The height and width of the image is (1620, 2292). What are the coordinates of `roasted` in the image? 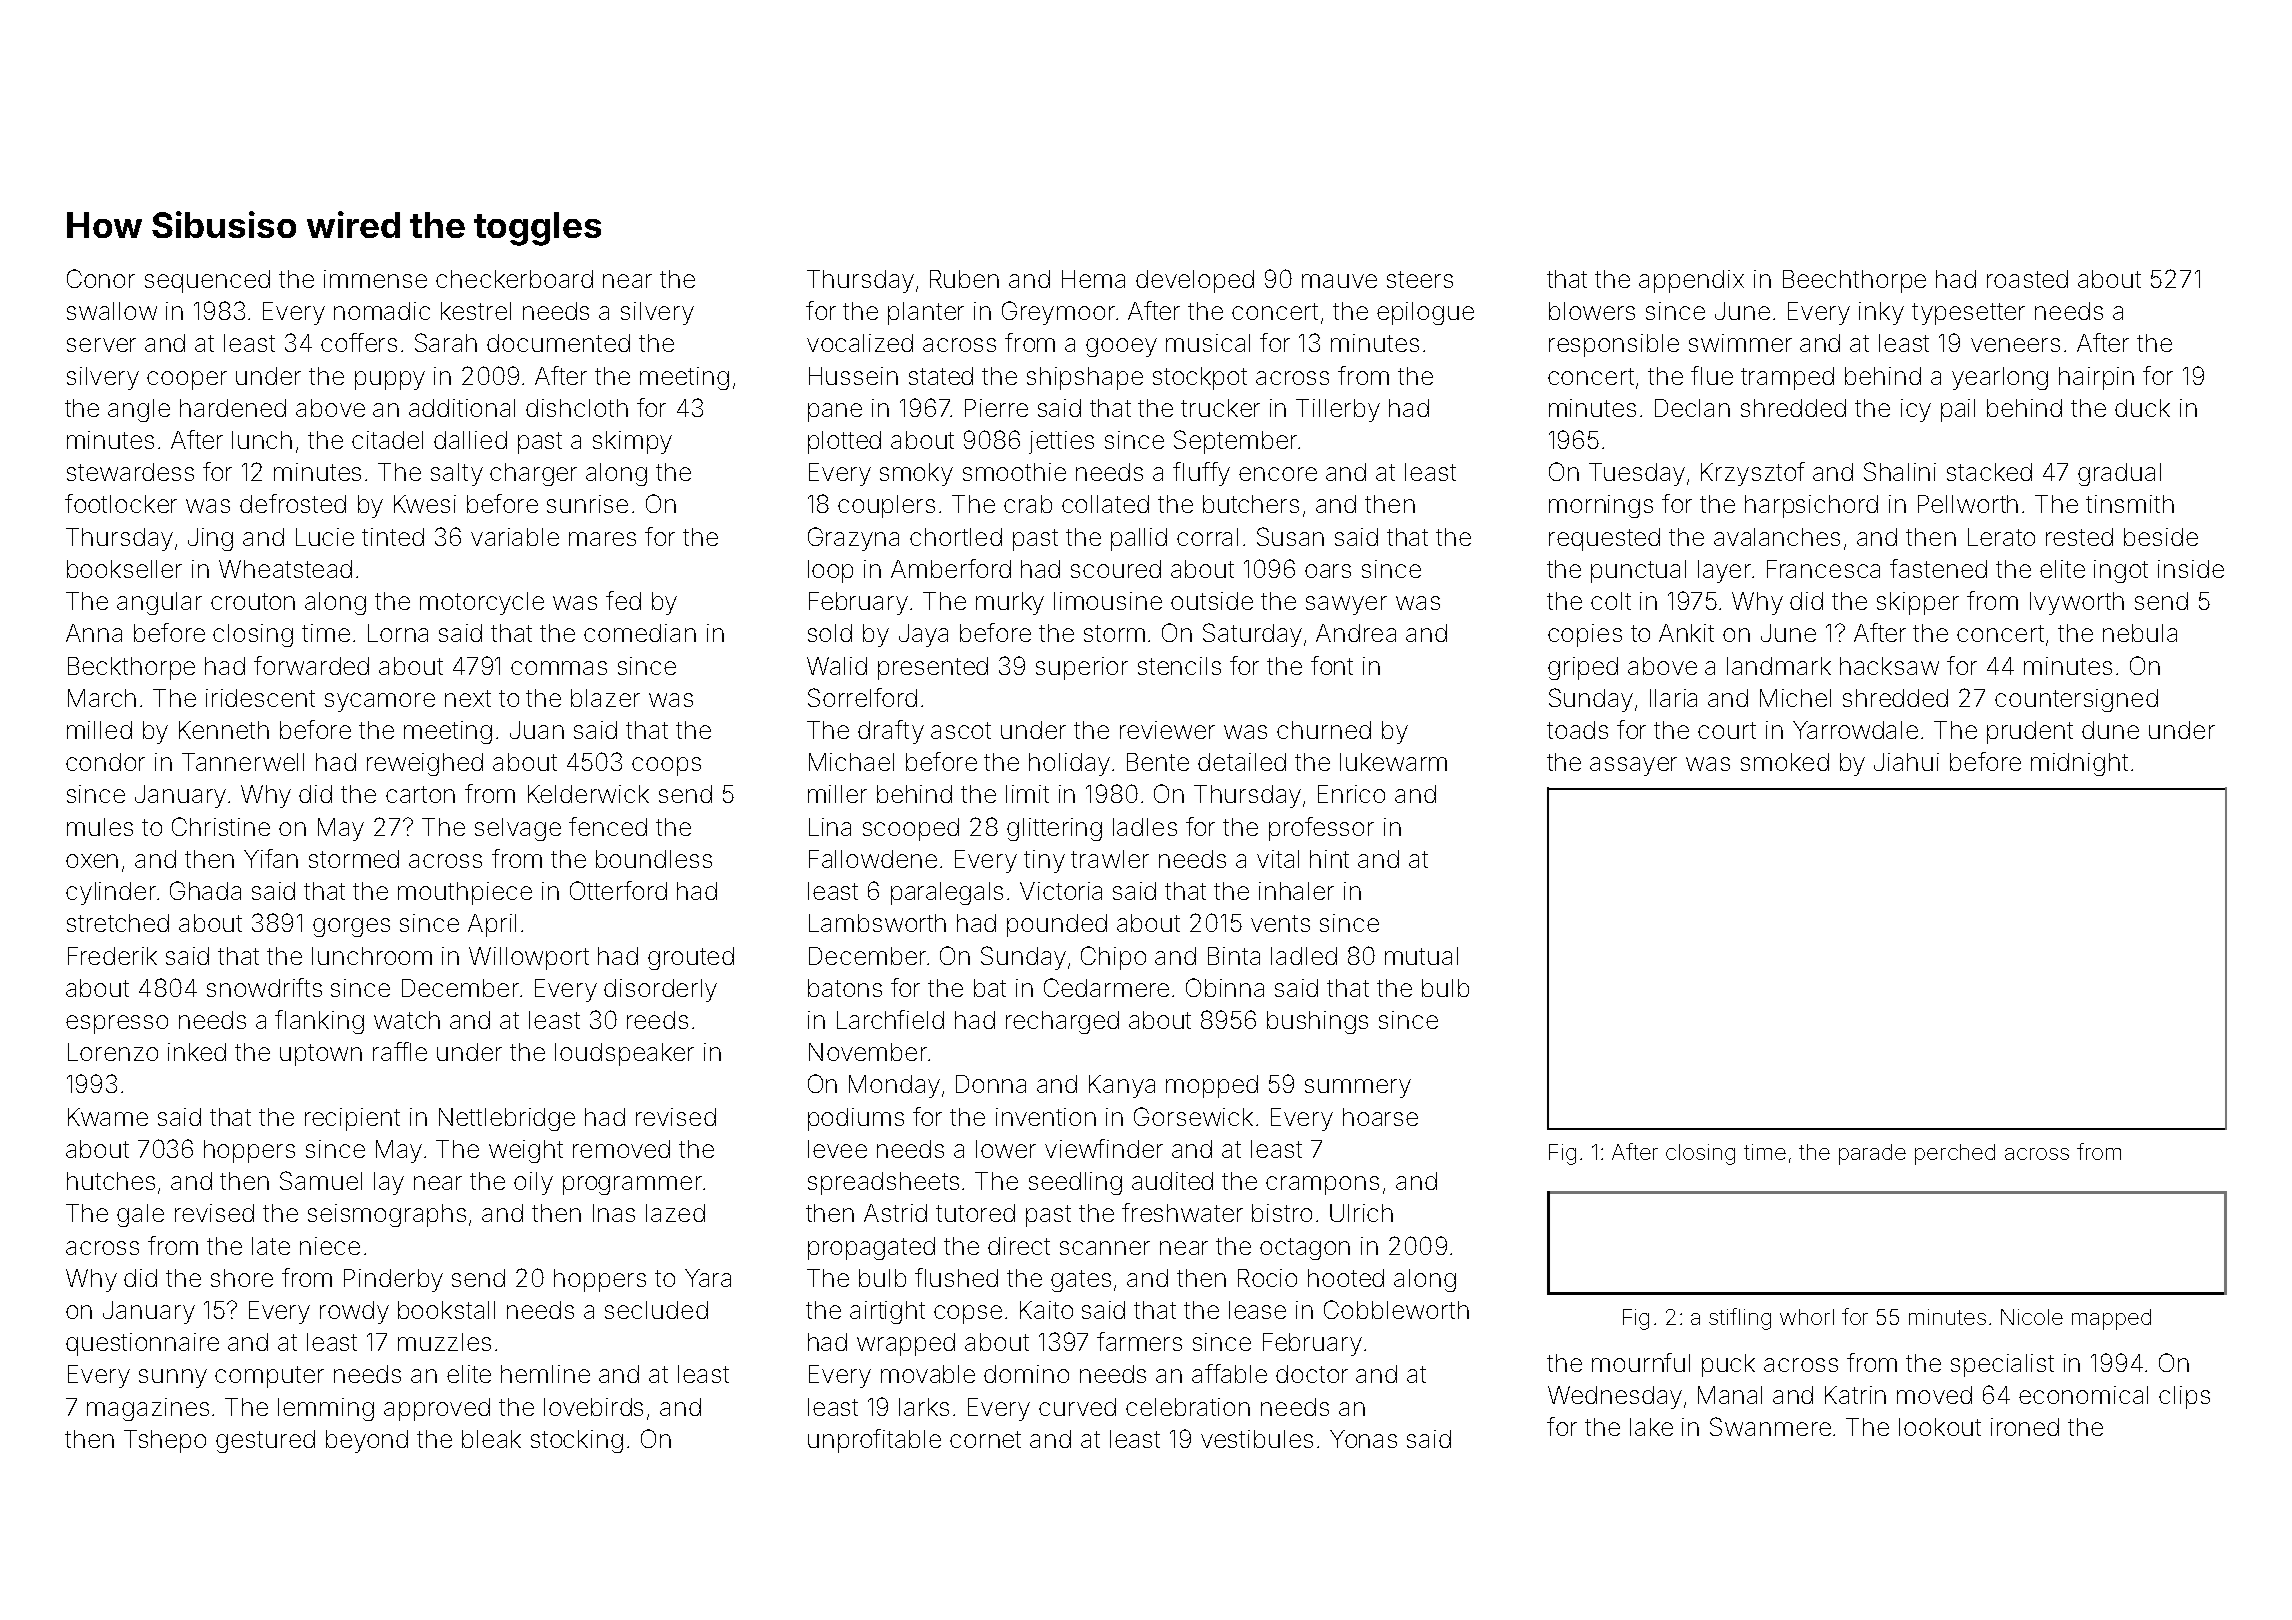 It's located at (2027, 279).
